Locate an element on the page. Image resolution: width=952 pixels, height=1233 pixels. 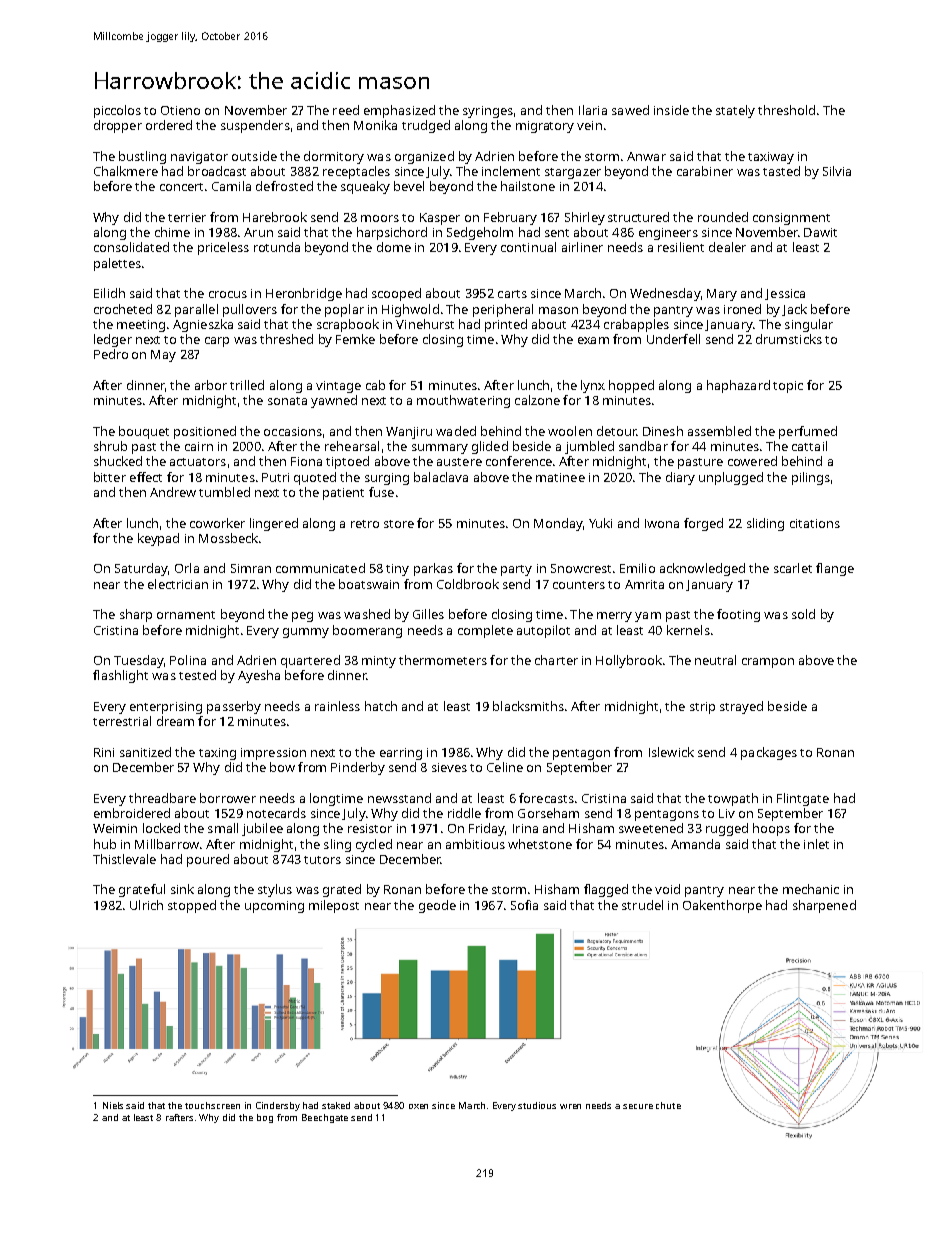
perfumed is located at coordinates (808, 432).
